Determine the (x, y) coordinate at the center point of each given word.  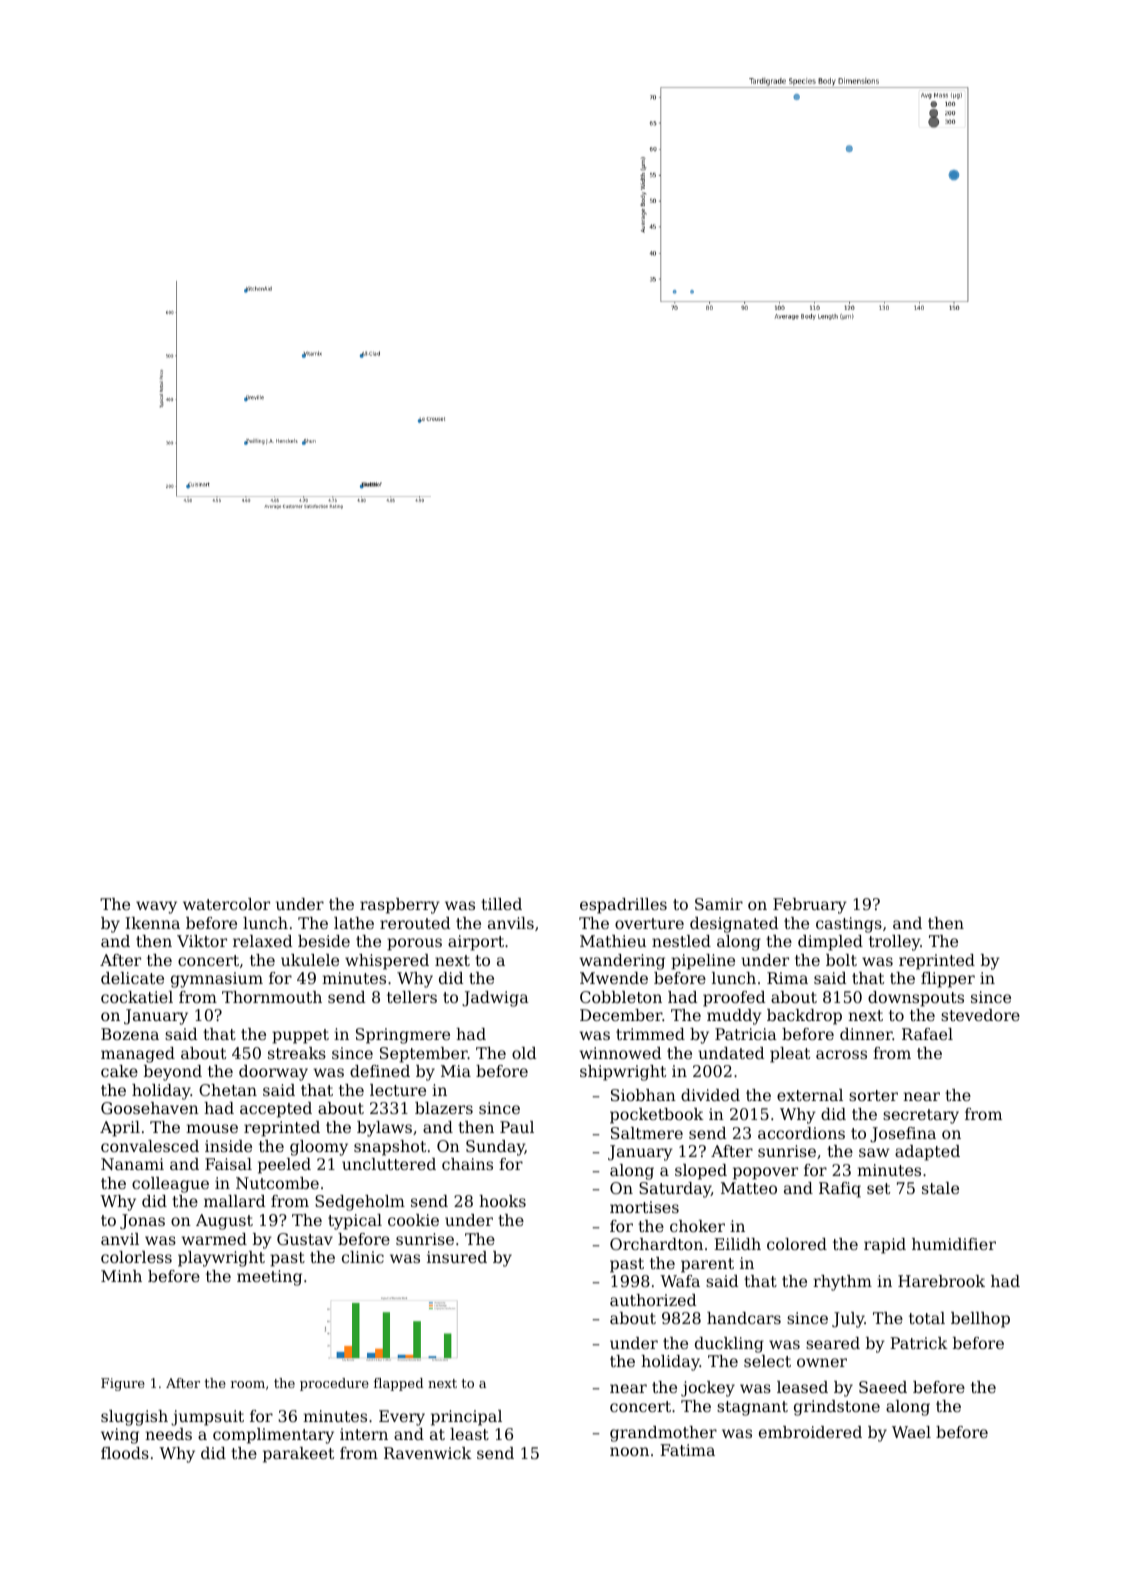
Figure (123, 1384)
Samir (719, 904)
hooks (502, 1201)
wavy (156, 907)
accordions (801, 1133)
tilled (501, 904)
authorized (653, 1300)
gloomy (319, 1148)
